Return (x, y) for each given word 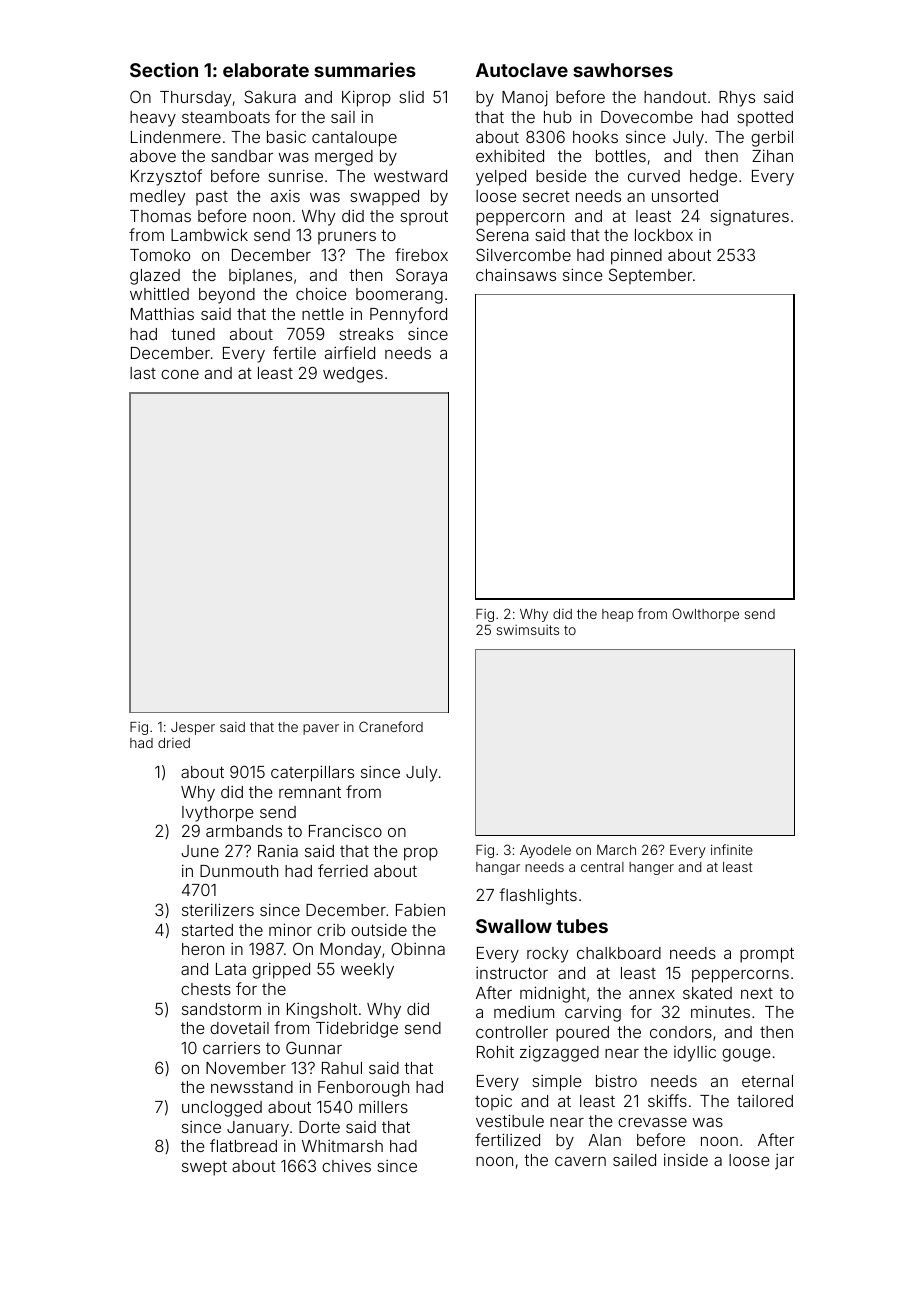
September (651, 276)
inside (686, 1160)
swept (204, 1168)
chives (346, 1166)
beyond (227, 296)
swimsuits (527, 630)
